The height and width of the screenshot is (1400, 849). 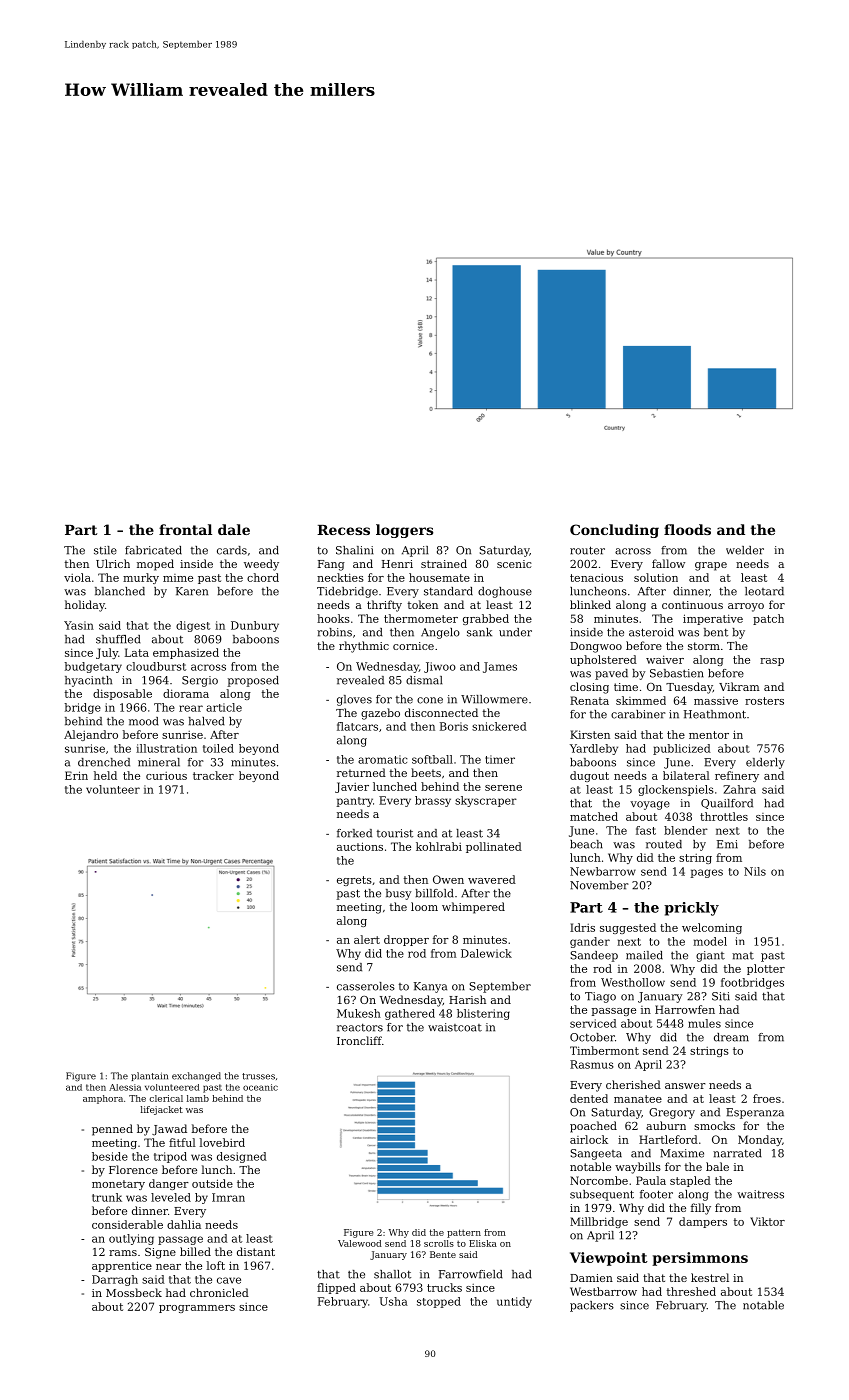 What do you see at coordinates (712, 928) in the screenshot?
I see `welcoming` at bounding box center [712, 928].
